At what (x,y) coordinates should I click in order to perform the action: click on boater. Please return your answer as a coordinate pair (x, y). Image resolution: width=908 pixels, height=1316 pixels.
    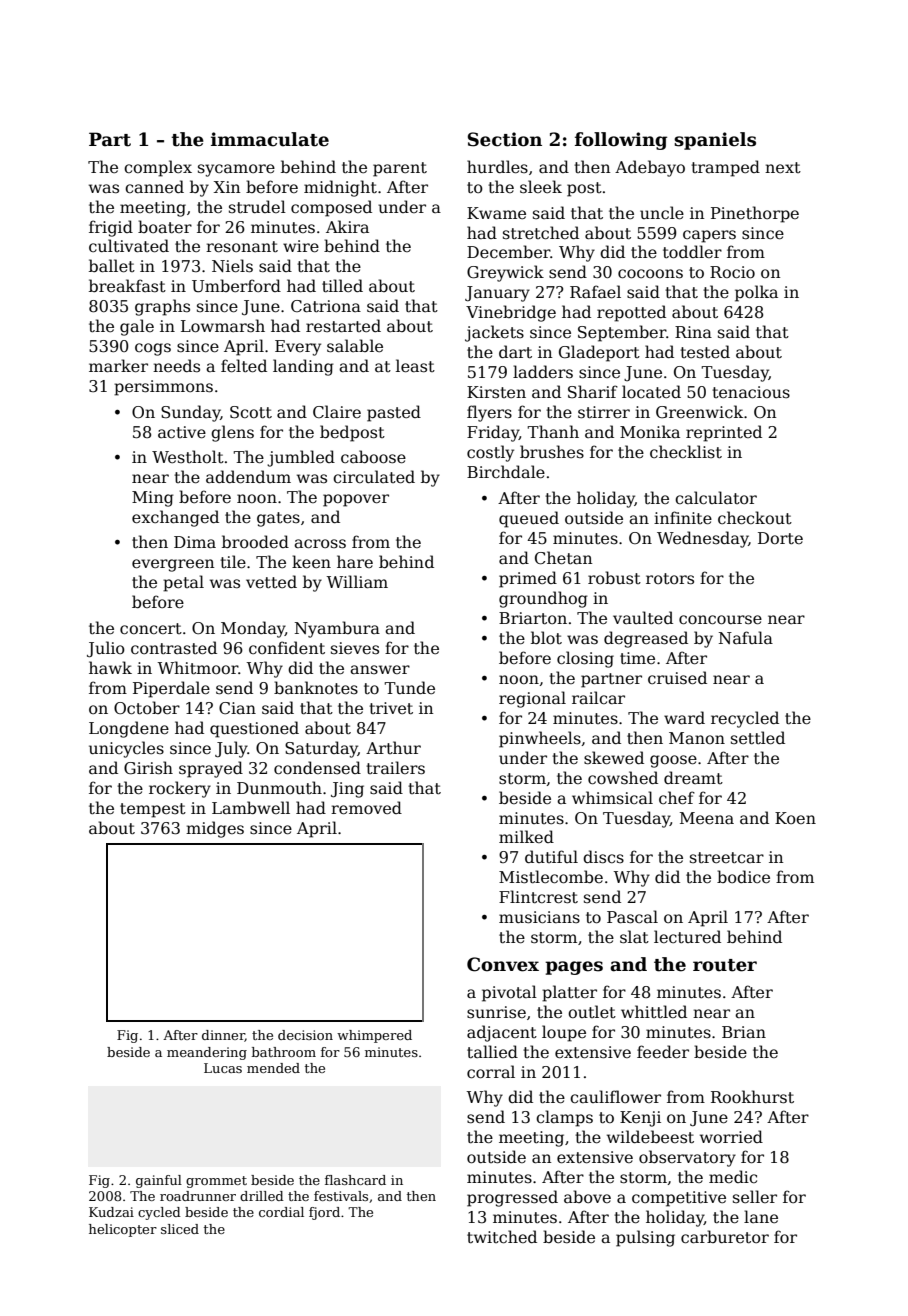
    Looking at the image, I should click on (165, 226).
